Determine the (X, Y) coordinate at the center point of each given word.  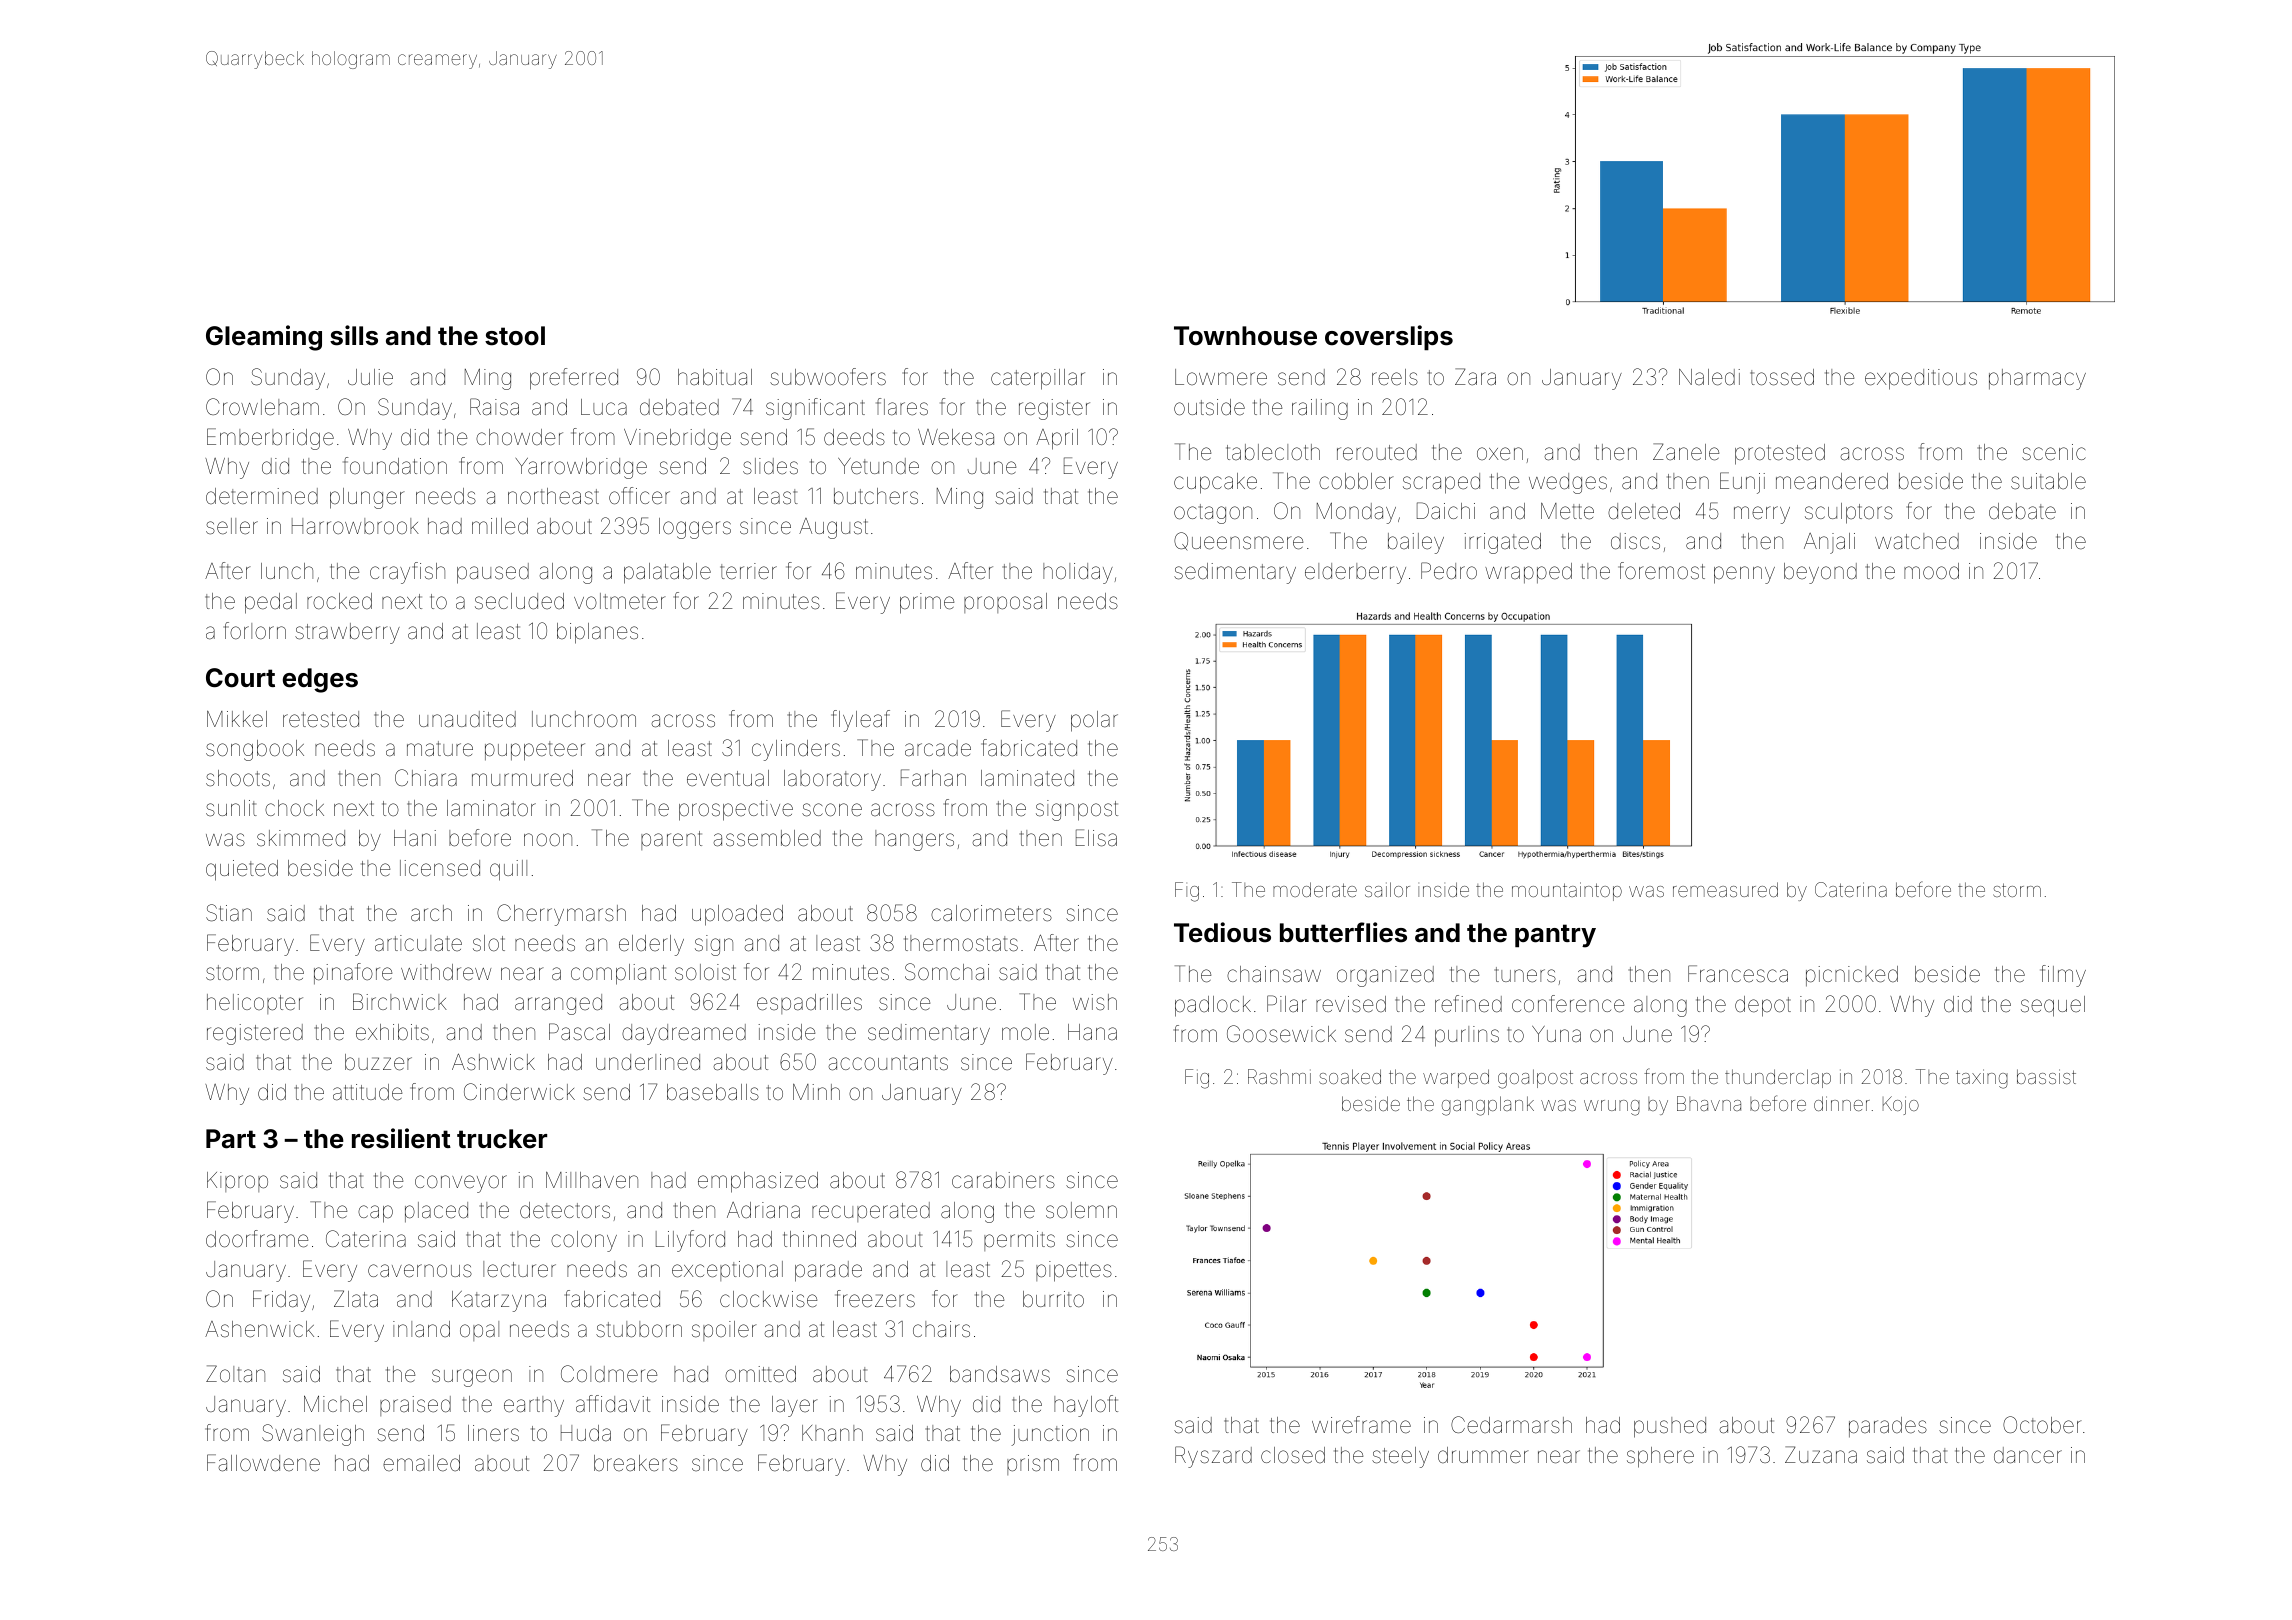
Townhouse (1245, 336)
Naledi (1709, 377)
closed (1293, 1455)
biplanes (597, 633)
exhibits (392, 1032)
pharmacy (2037, 379)
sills (354, 335)
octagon (1213, 514)
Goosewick (1281, 1034)
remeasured (1725, 889)
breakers (636, 1463)
